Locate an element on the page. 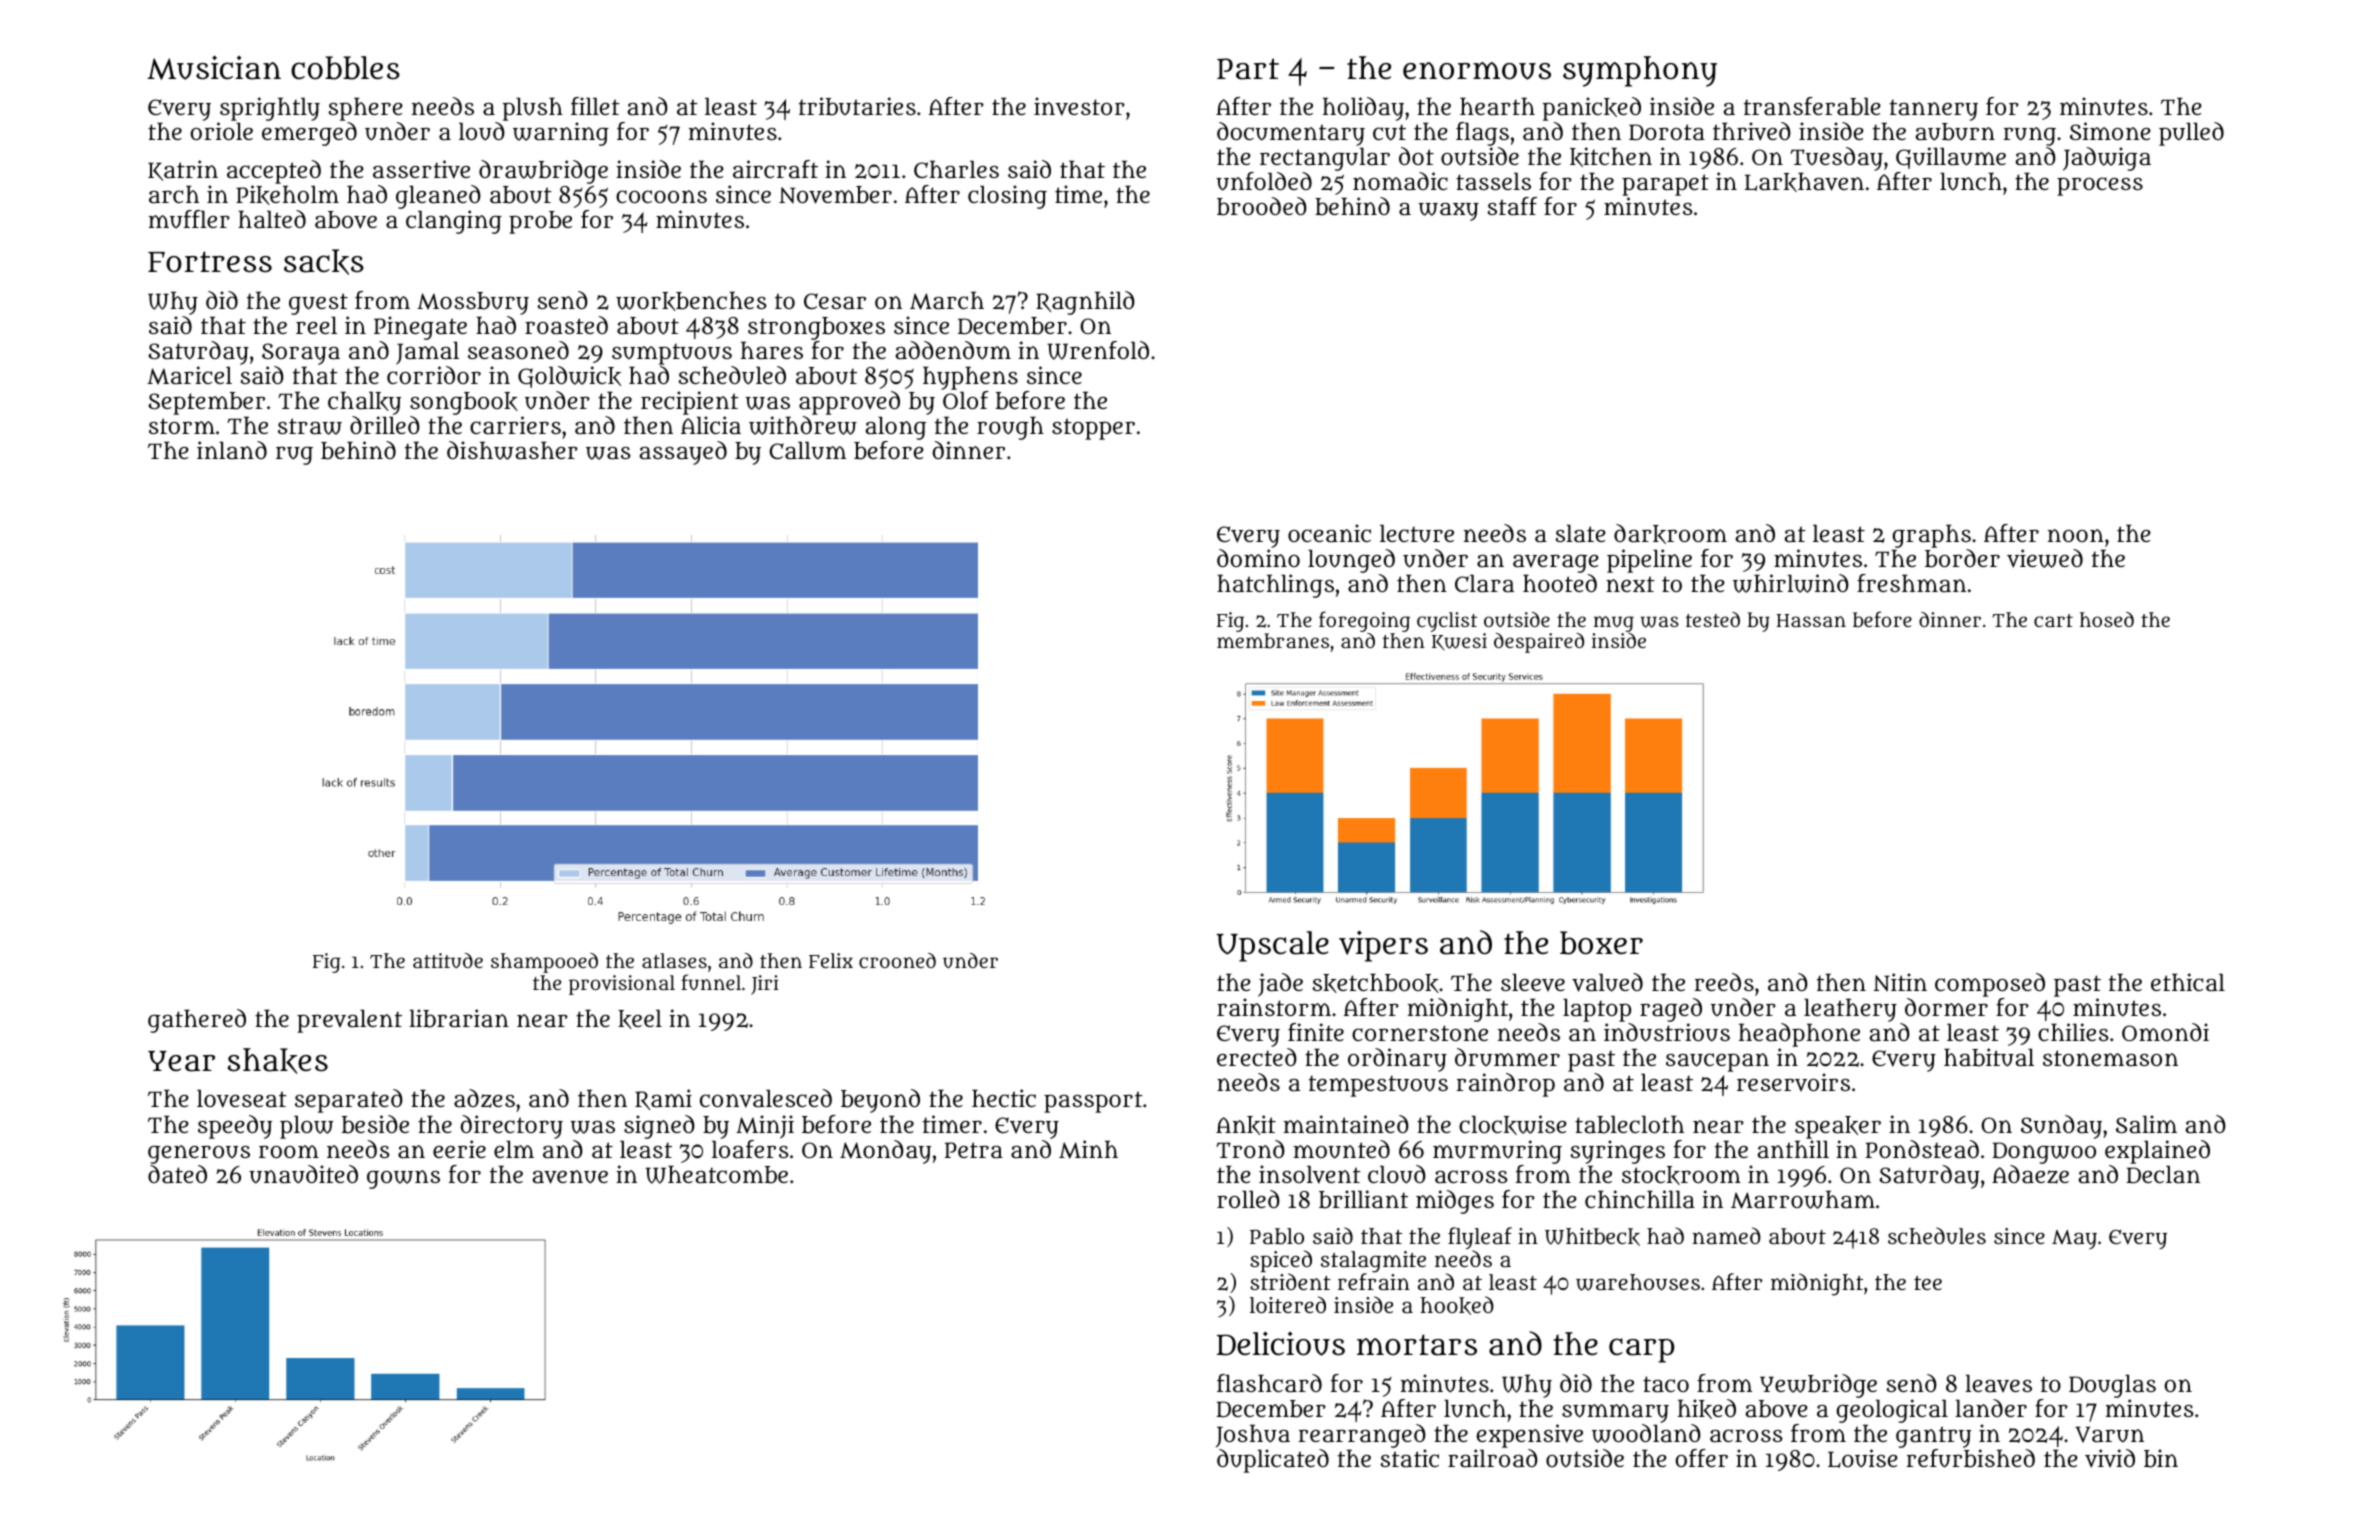  shampooed is located at coordinates (544, 963).
